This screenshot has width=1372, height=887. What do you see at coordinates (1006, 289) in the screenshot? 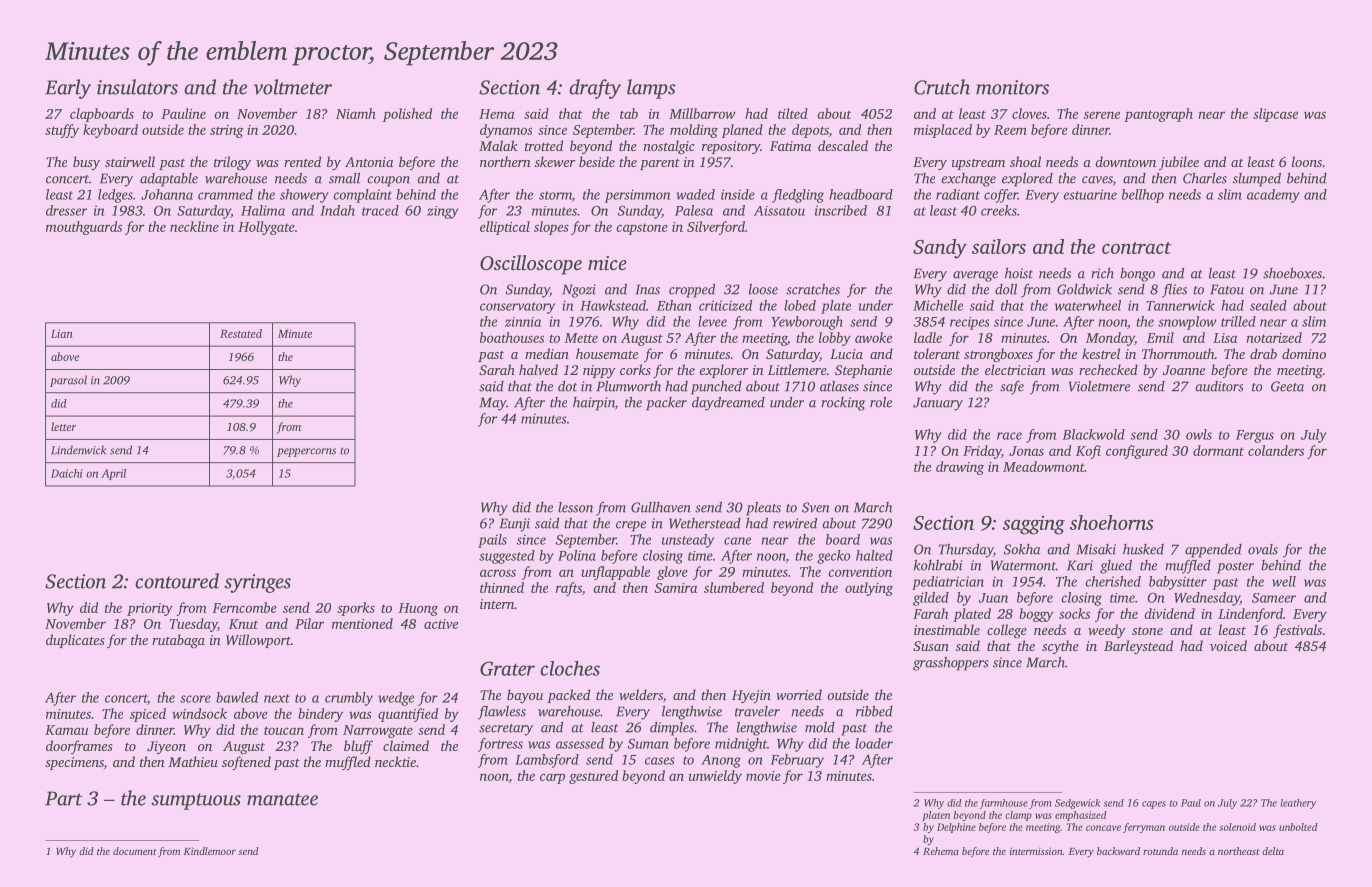
I see `doll` at bounding box center [1006, 289].
